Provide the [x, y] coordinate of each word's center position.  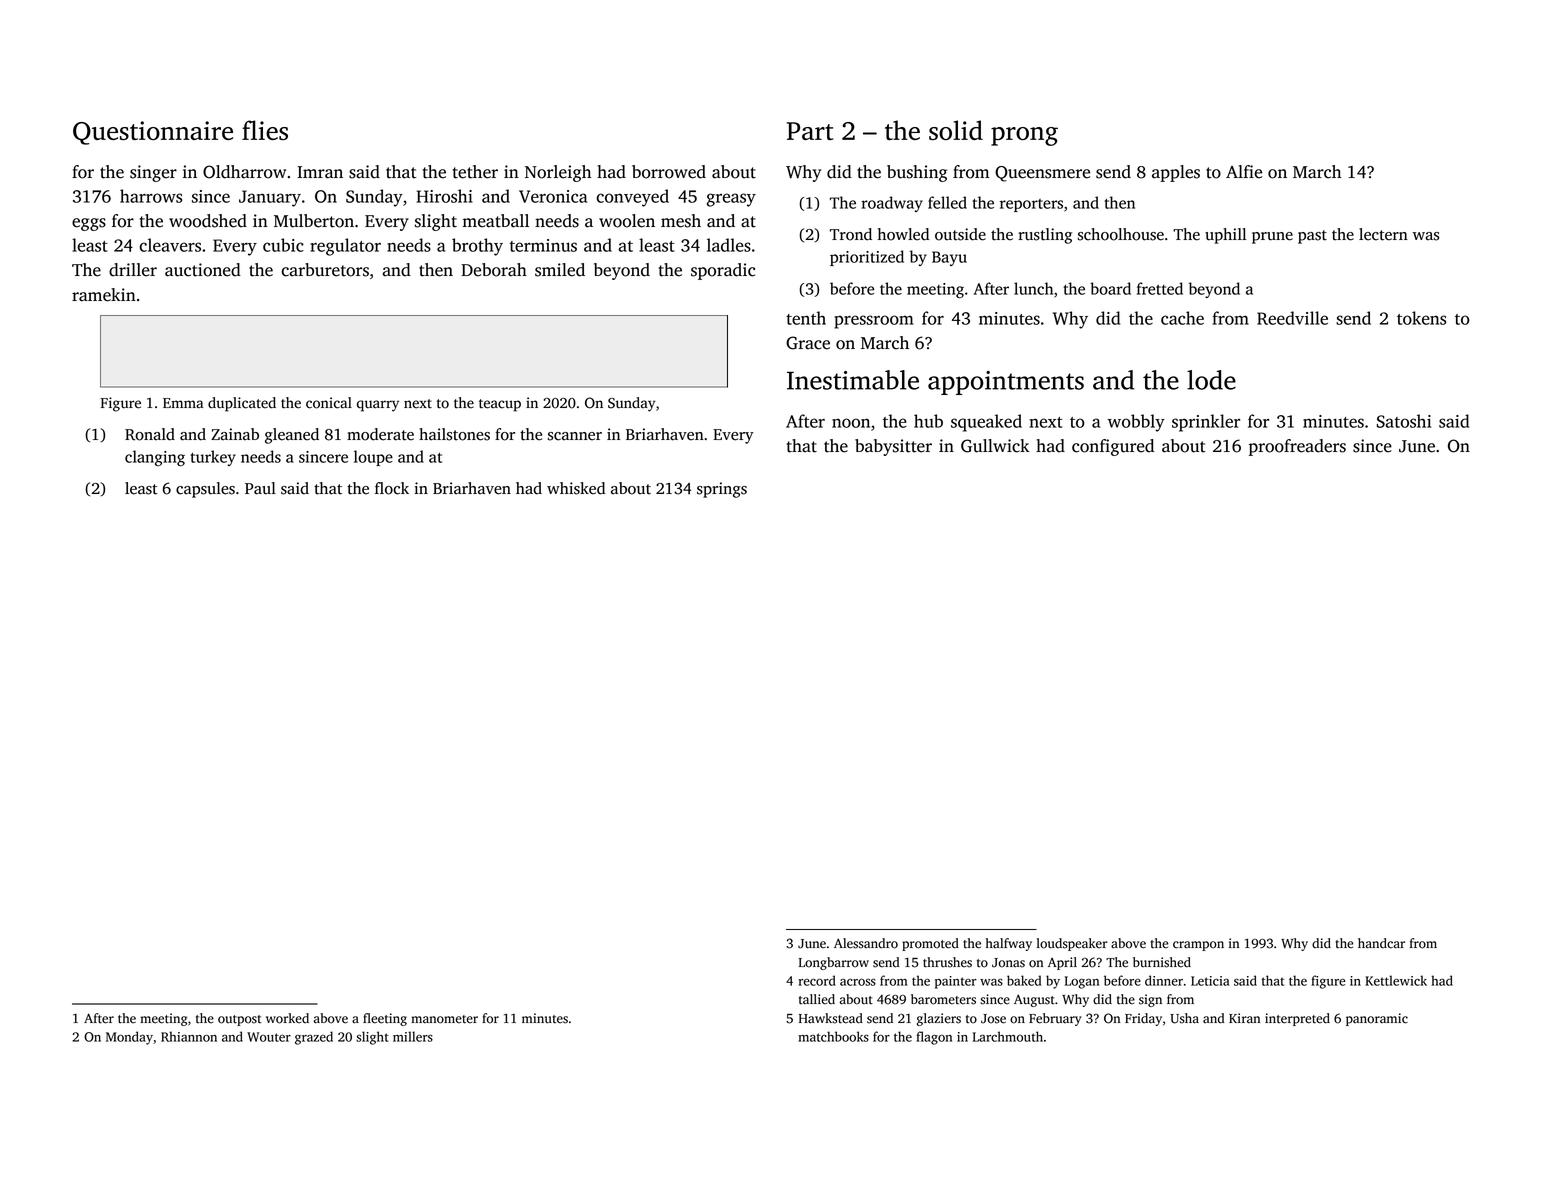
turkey [213, 458]
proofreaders [1297, 447]
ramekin [104, 295]
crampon [1198, 946]
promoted [930, 944]
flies [265, 130]
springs [722, 490]
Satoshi [1404, 421]
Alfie [1244, 172]
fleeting [385, 1019]
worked [287, 1018]
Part [810, 131]
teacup [500, 405]
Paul [260, 488]
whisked [576, 488]
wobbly [1136, 423]
